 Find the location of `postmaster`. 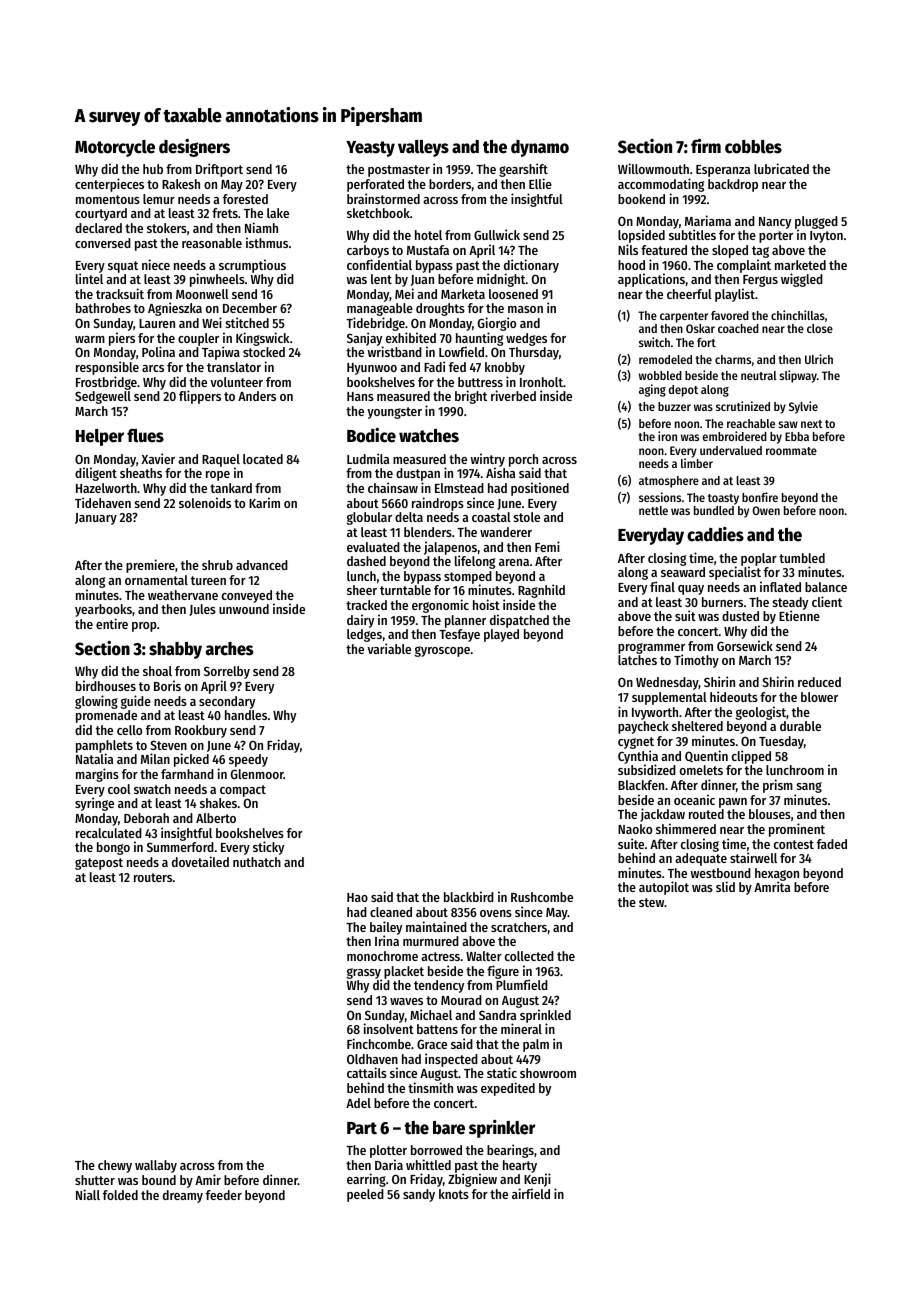

postmaster is located at coordinates (399, 171).
